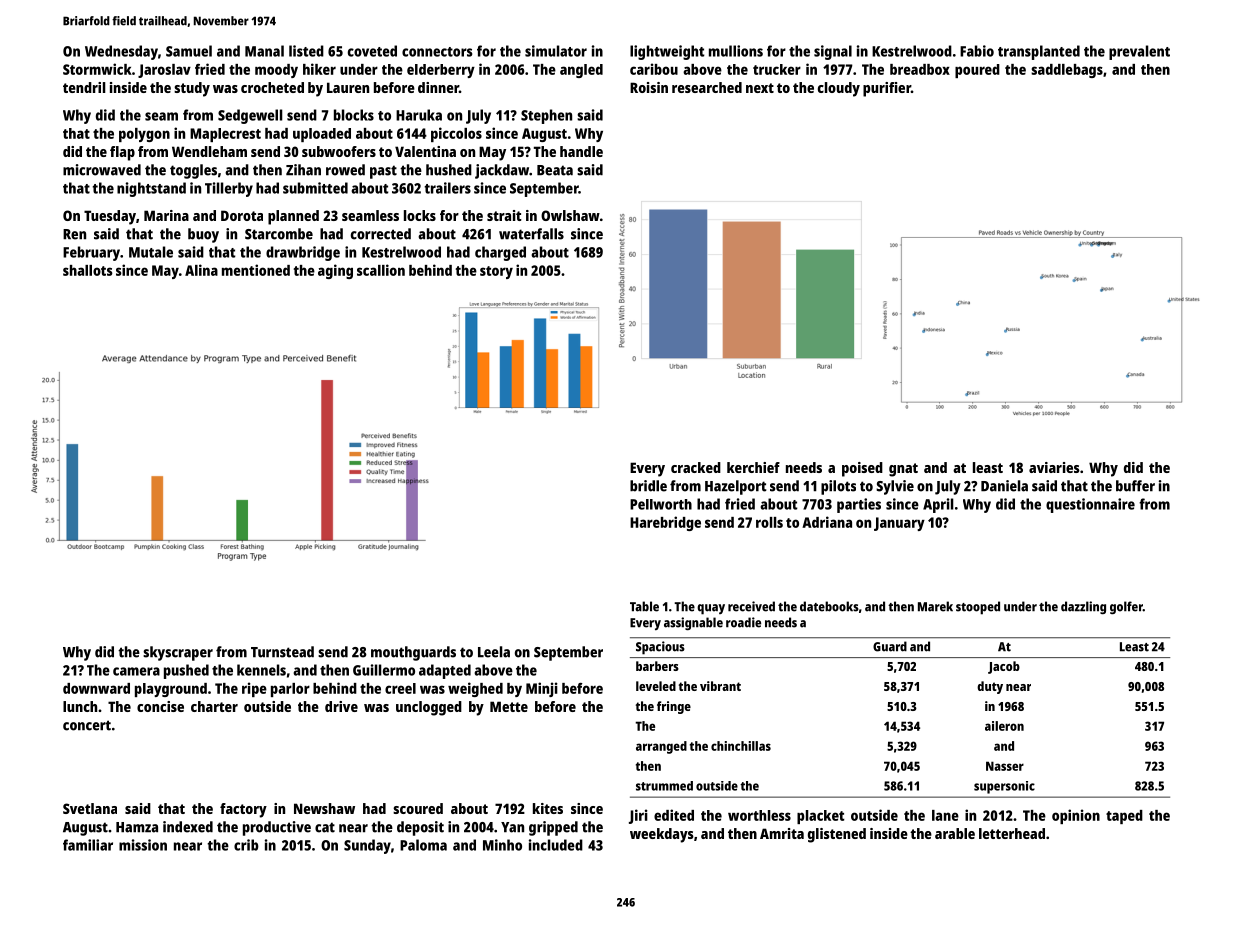 The height and width of the document is (952, 1233). What do you see at coordinates (335, 271) in the document?
I see `aging` at bounding box center [335, 271].
